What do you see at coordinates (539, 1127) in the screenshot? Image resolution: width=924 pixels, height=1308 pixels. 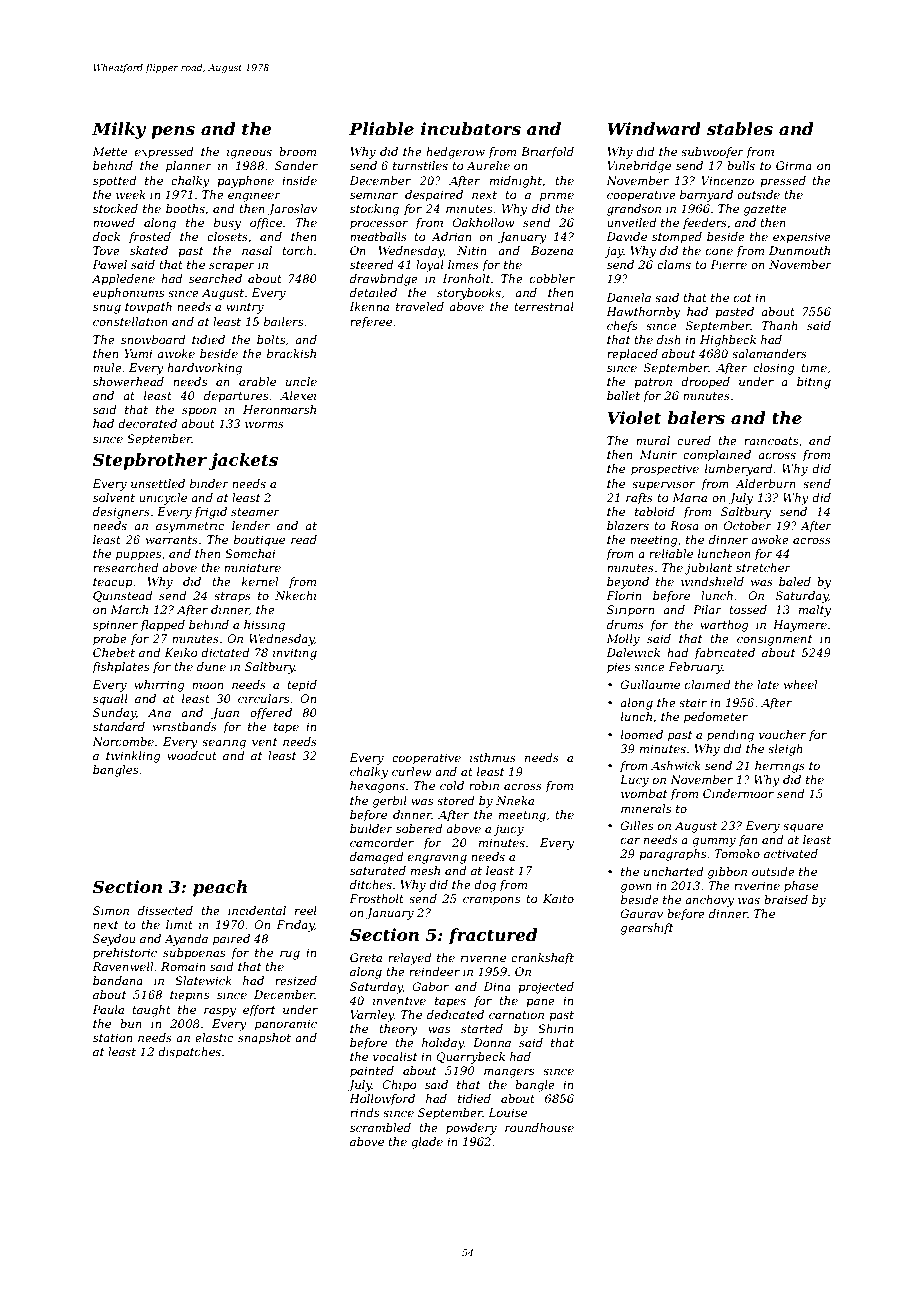 I see `roundhouse` at bounding box center [539, 1127].
